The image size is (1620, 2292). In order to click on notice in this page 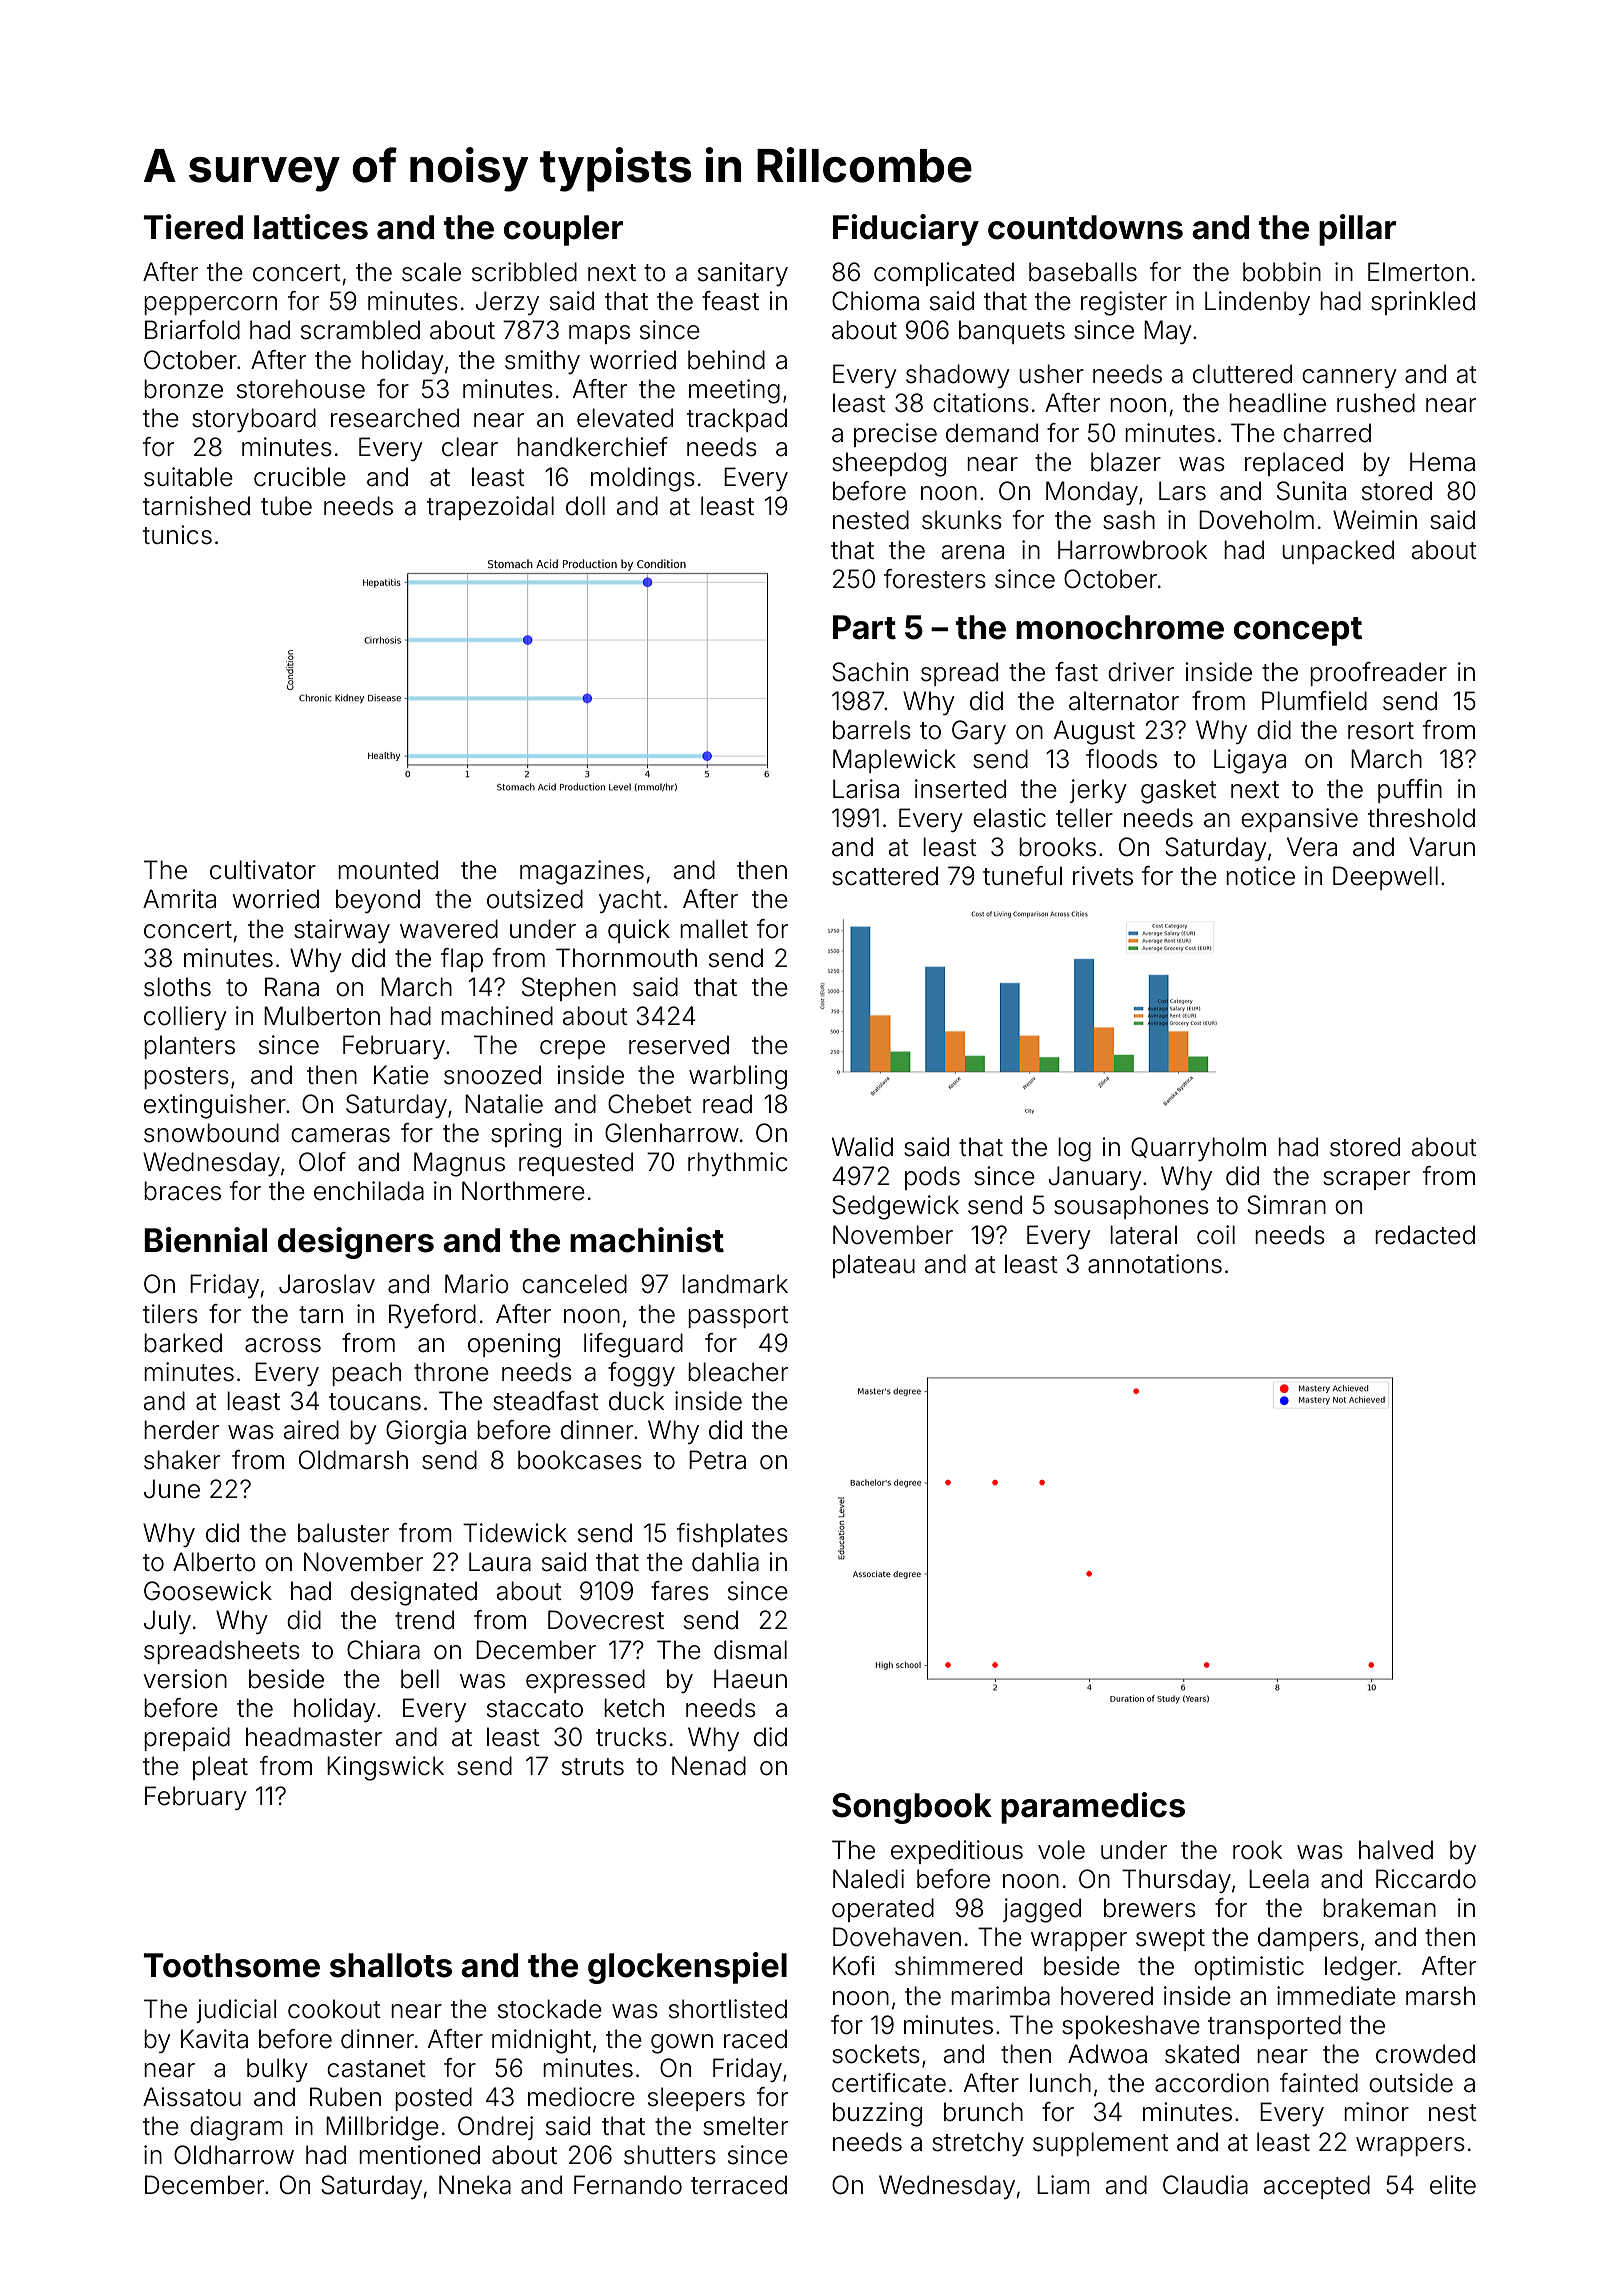, I will do `click(1260, 876)`.
